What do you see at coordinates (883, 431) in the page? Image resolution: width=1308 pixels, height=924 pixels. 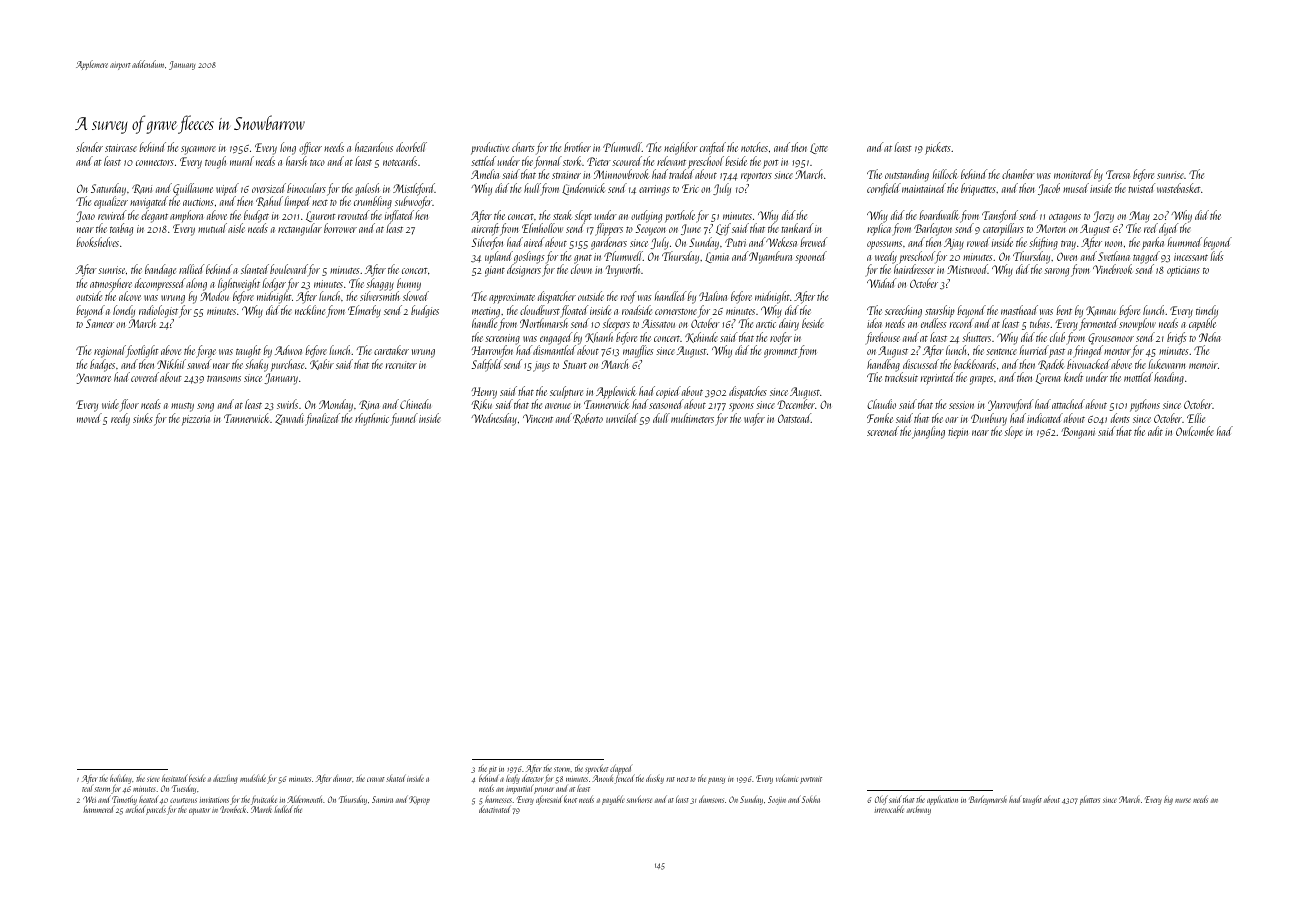 I see `screened` at bounding box center [883, 431].
